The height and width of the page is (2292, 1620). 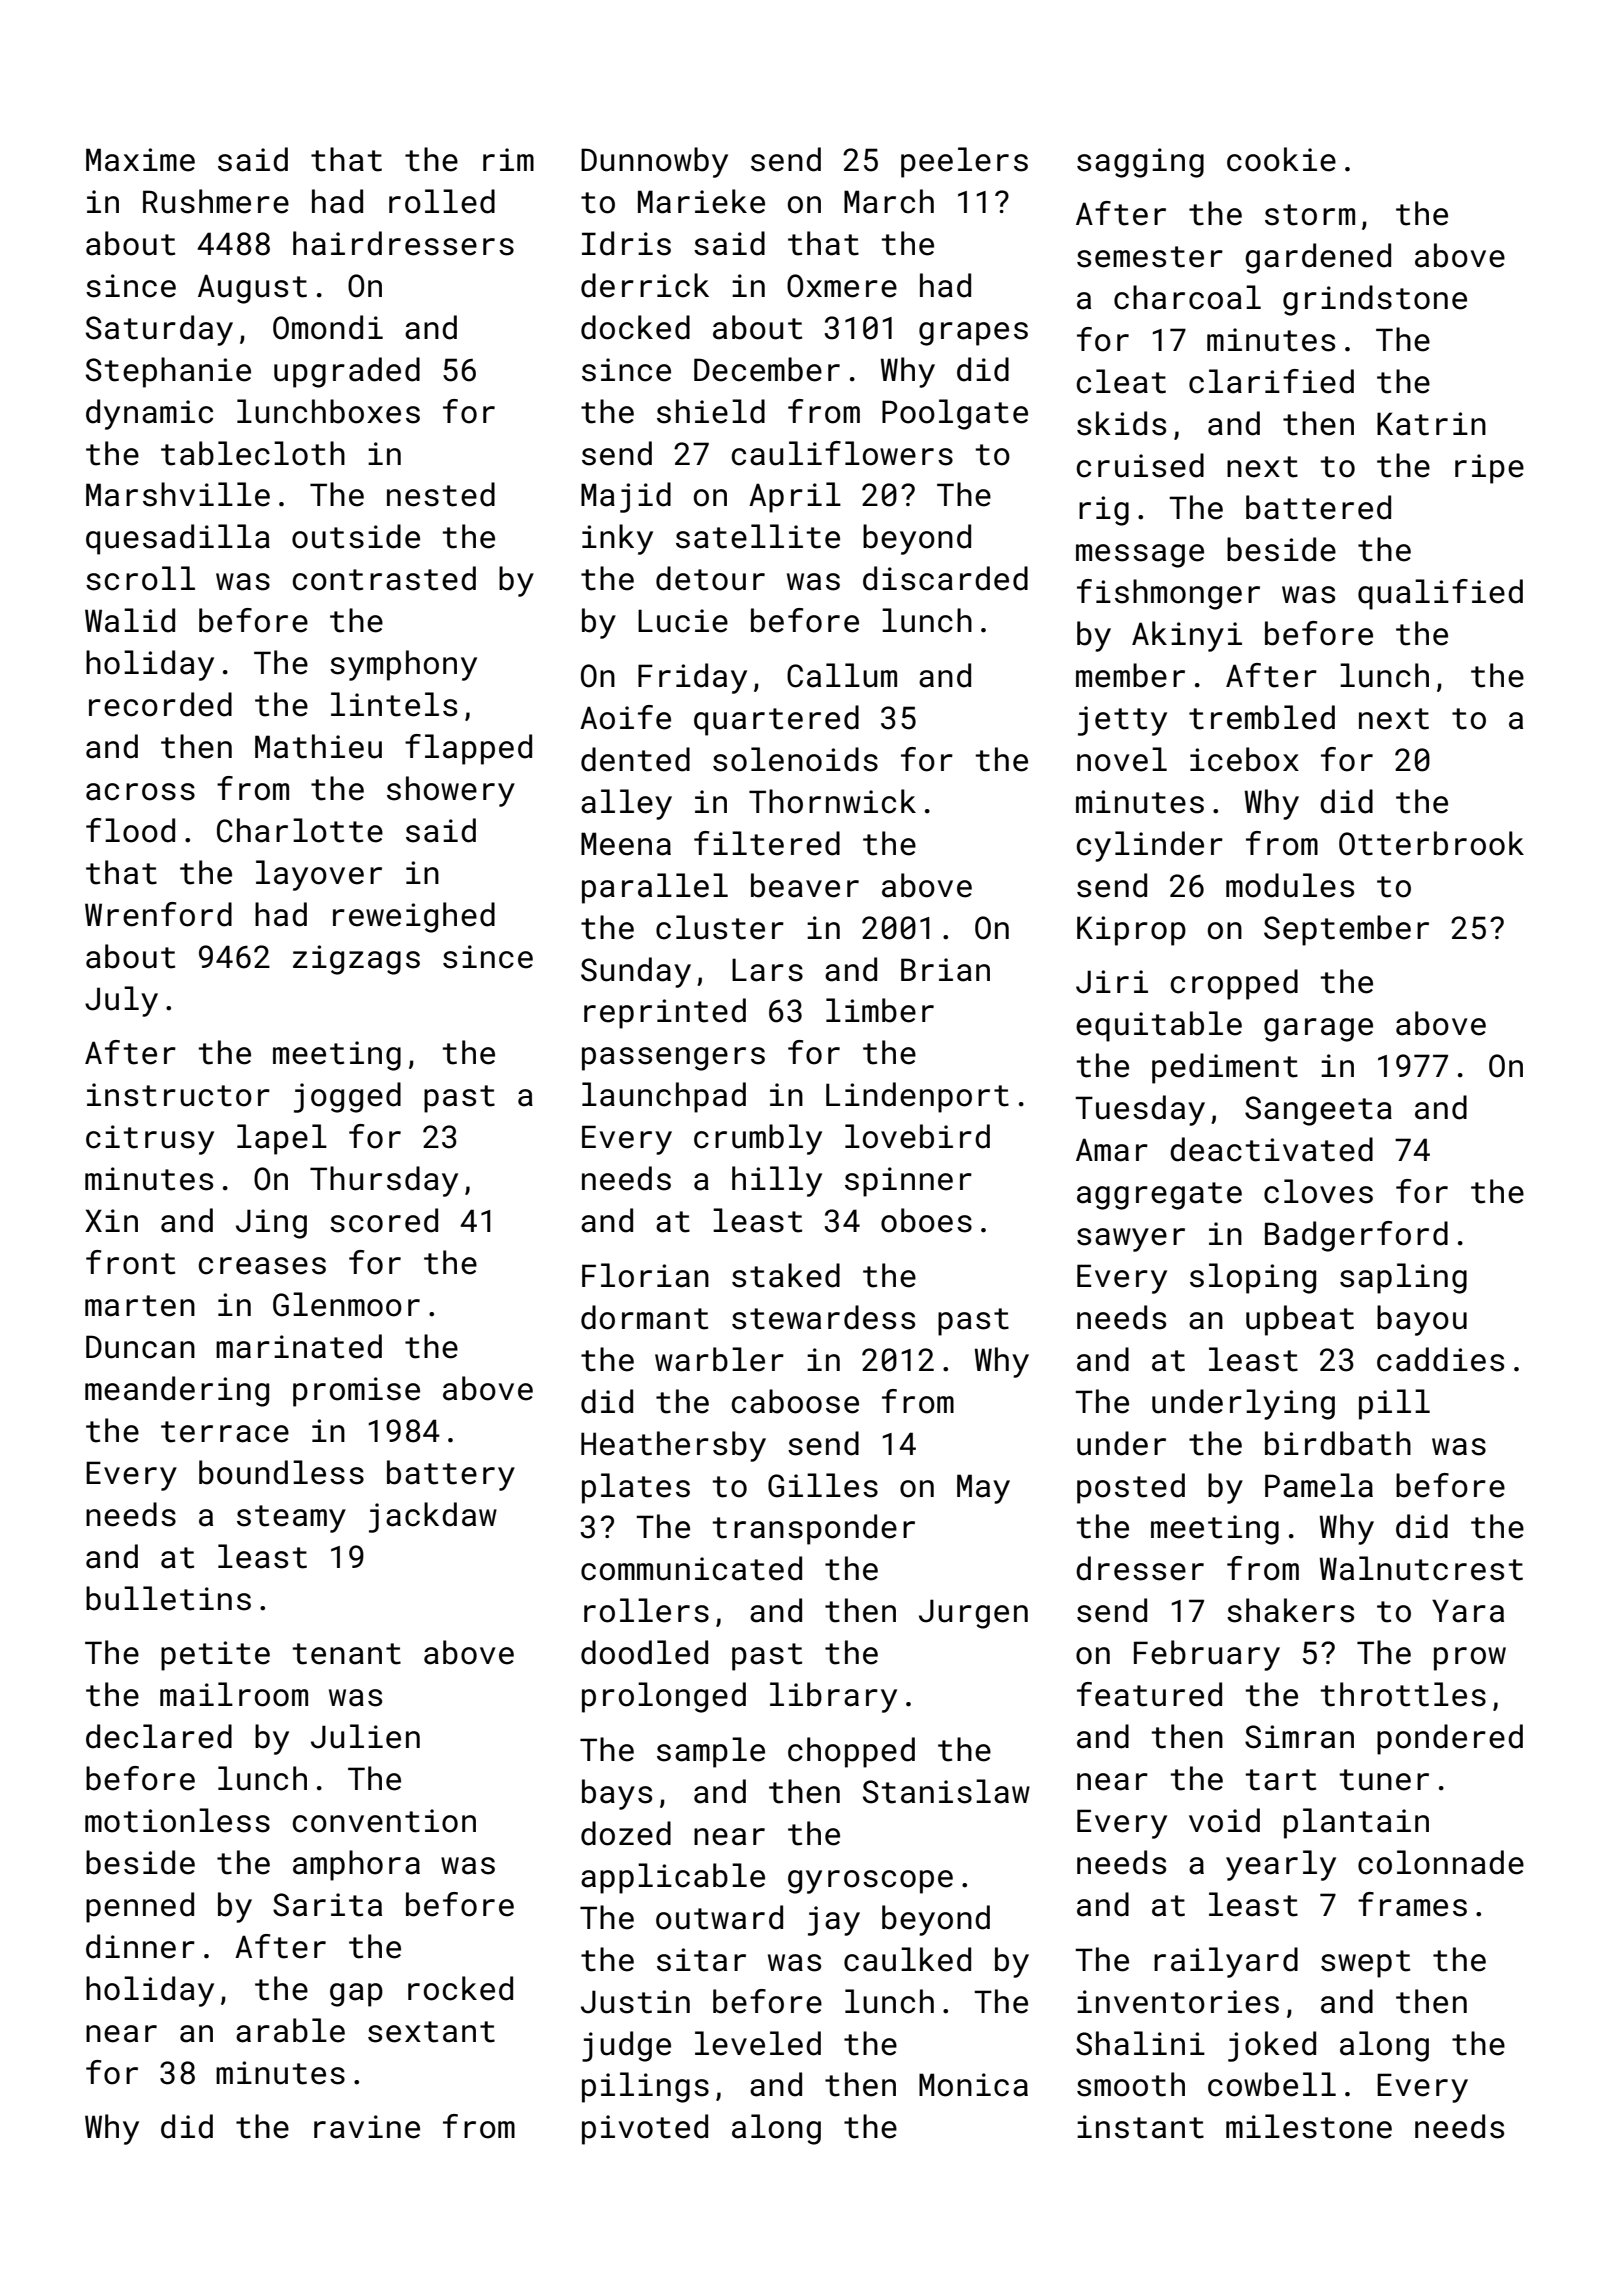 What do you see at coordinates (1226, 1962) in the page?
I see `railyard` at bounding box center [1226, 1962].
